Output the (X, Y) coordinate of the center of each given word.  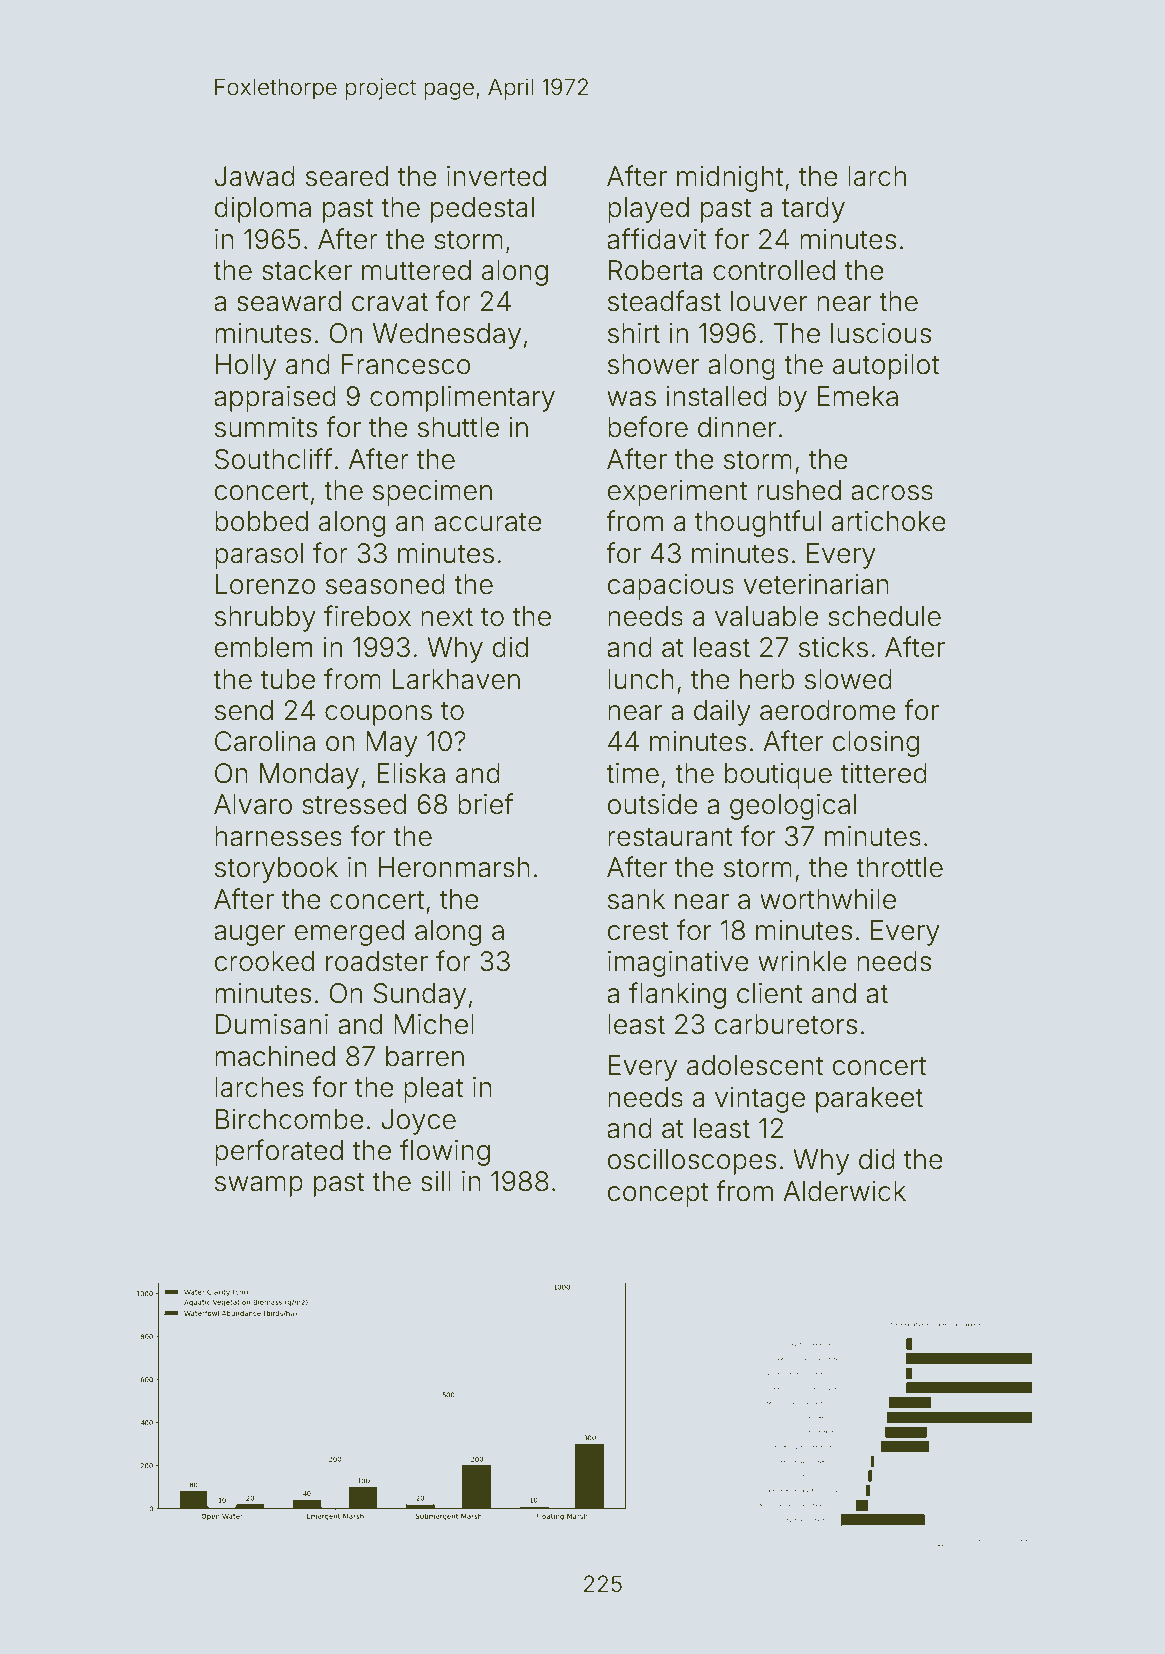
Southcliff (273, 459)
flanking (677, 995)
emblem (263, 647)
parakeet (869, 1100)
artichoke (889, 521)
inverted (496, 176)
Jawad (255, 176)
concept (658, 1194)
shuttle (458, 427)
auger (249, 935)
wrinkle (802, 961)
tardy (813, 210)
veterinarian (816, 584)
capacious (671, 587)
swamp (259, 1186)
